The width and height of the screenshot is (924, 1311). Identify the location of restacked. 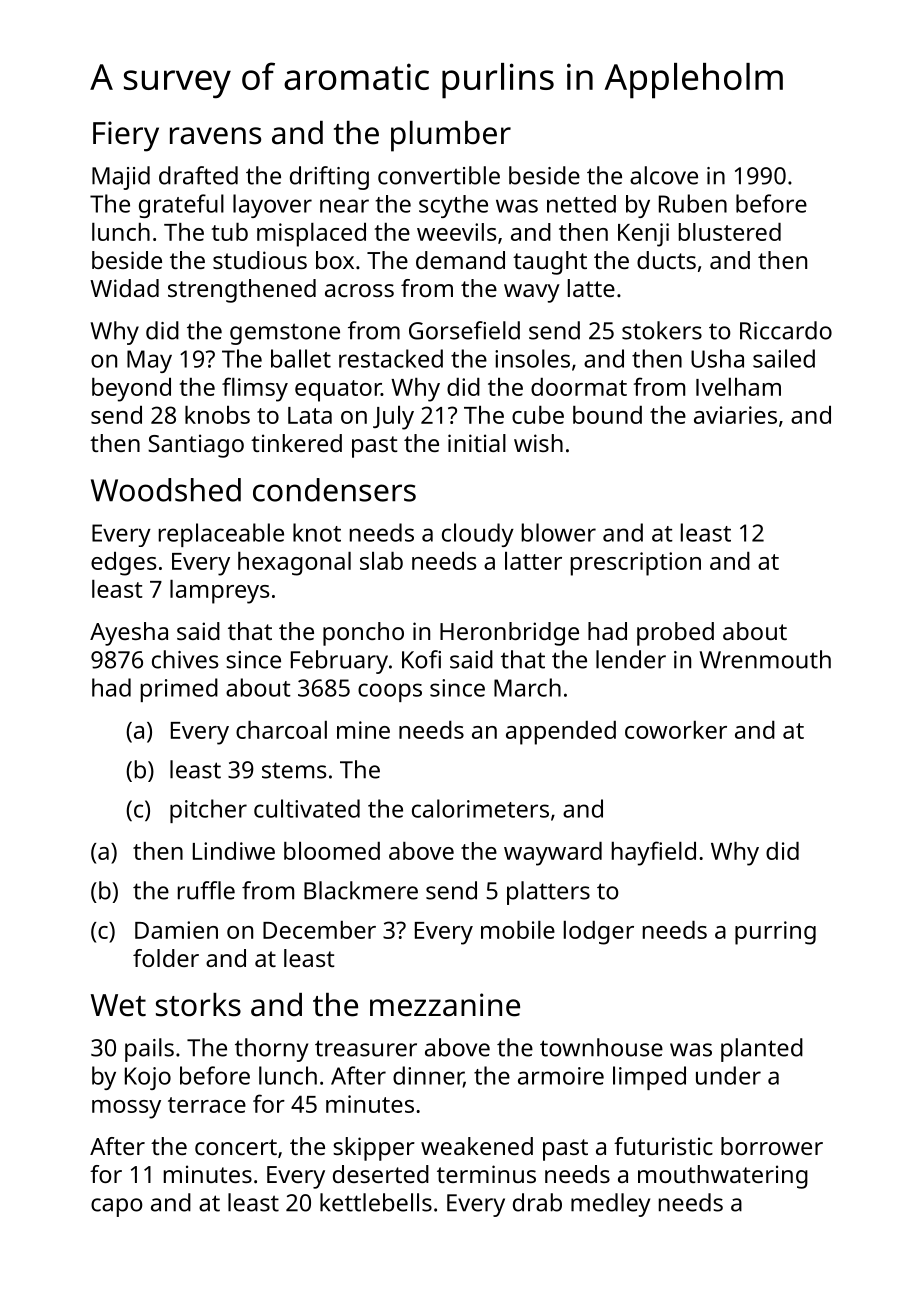
(391, 358).
